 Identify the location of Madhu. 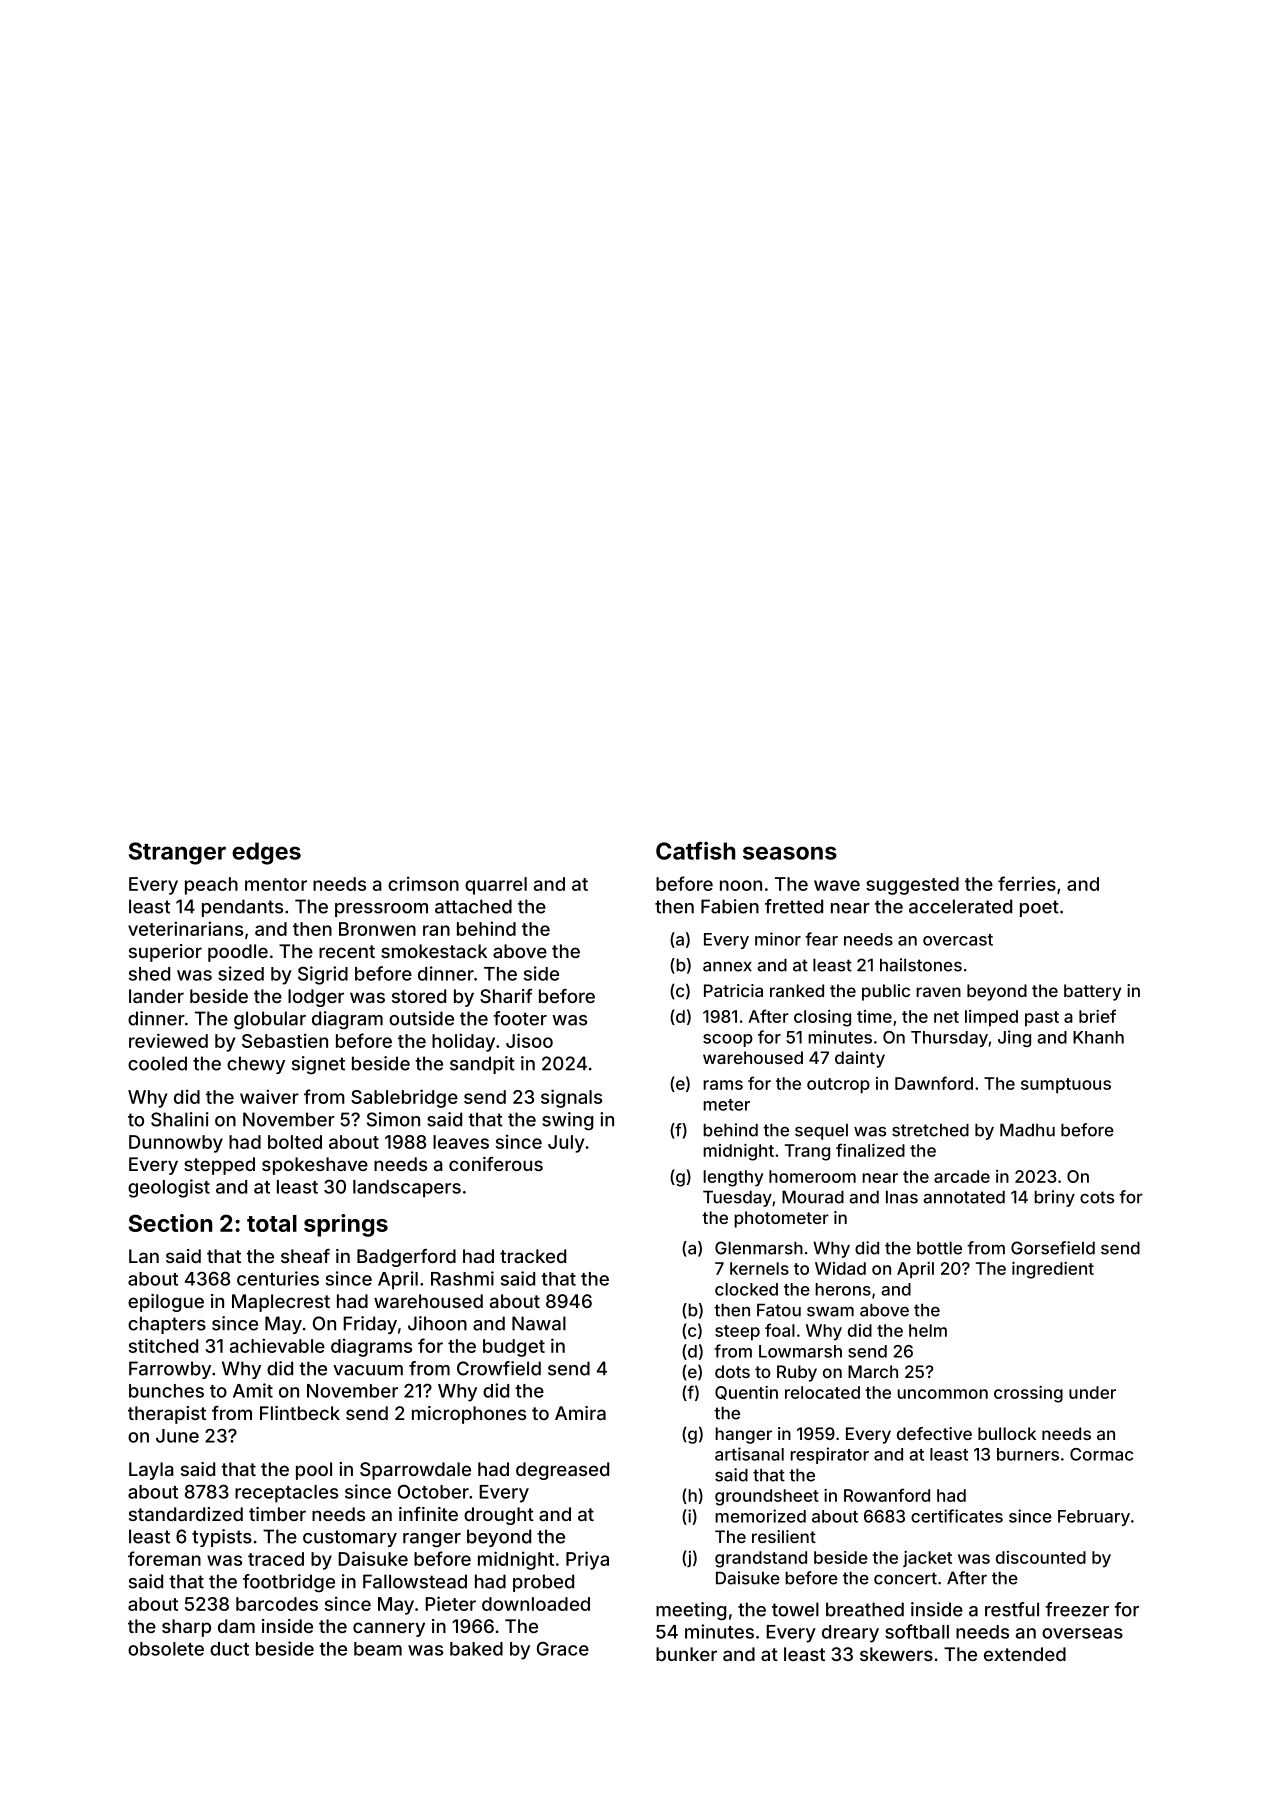
(1027, 1130).
